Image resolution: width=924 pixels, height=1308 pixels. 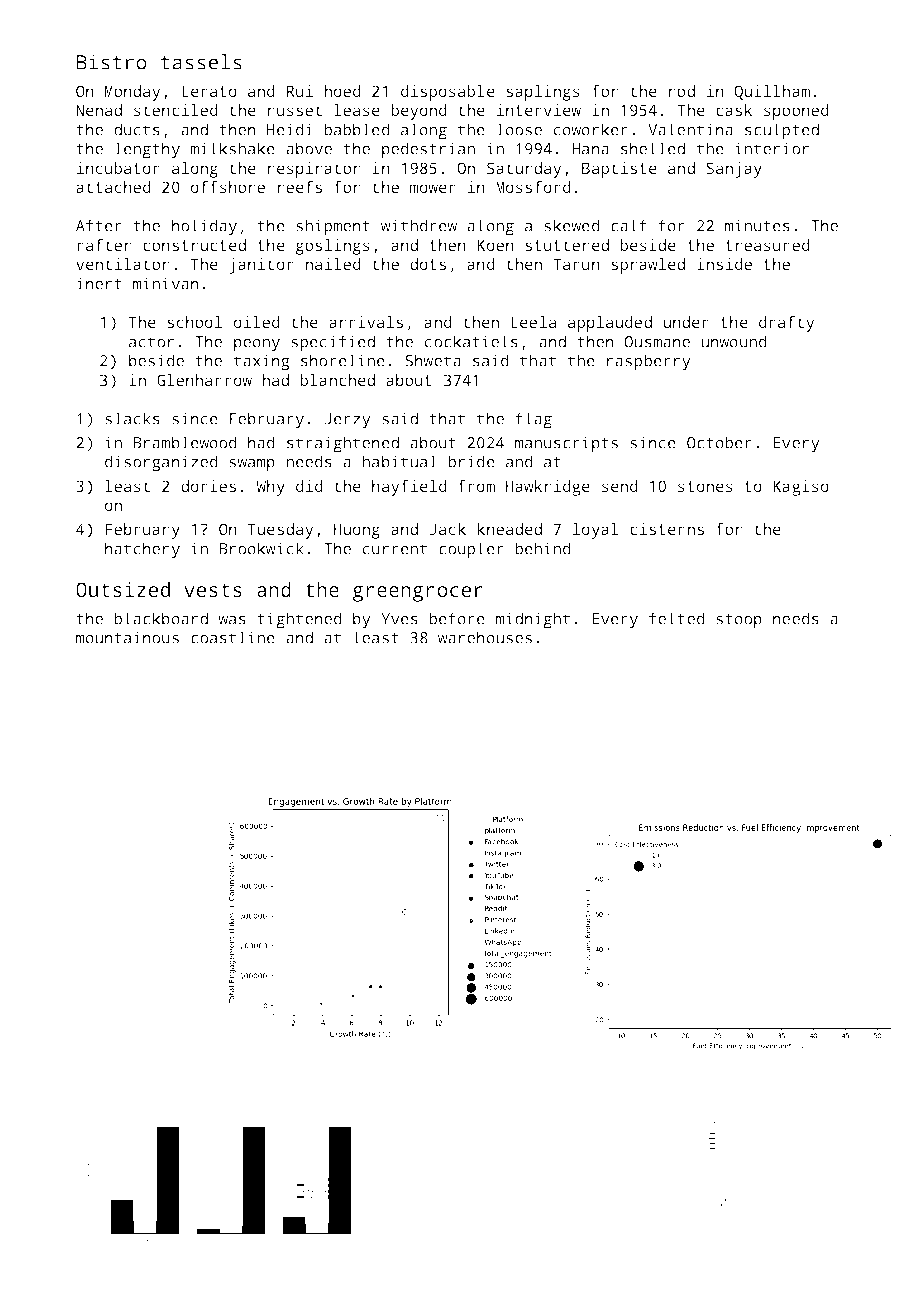 What do you see at coordinates (772, 92) in the screenshot?
I see `Quillham` at bounding box center [772, 92].
